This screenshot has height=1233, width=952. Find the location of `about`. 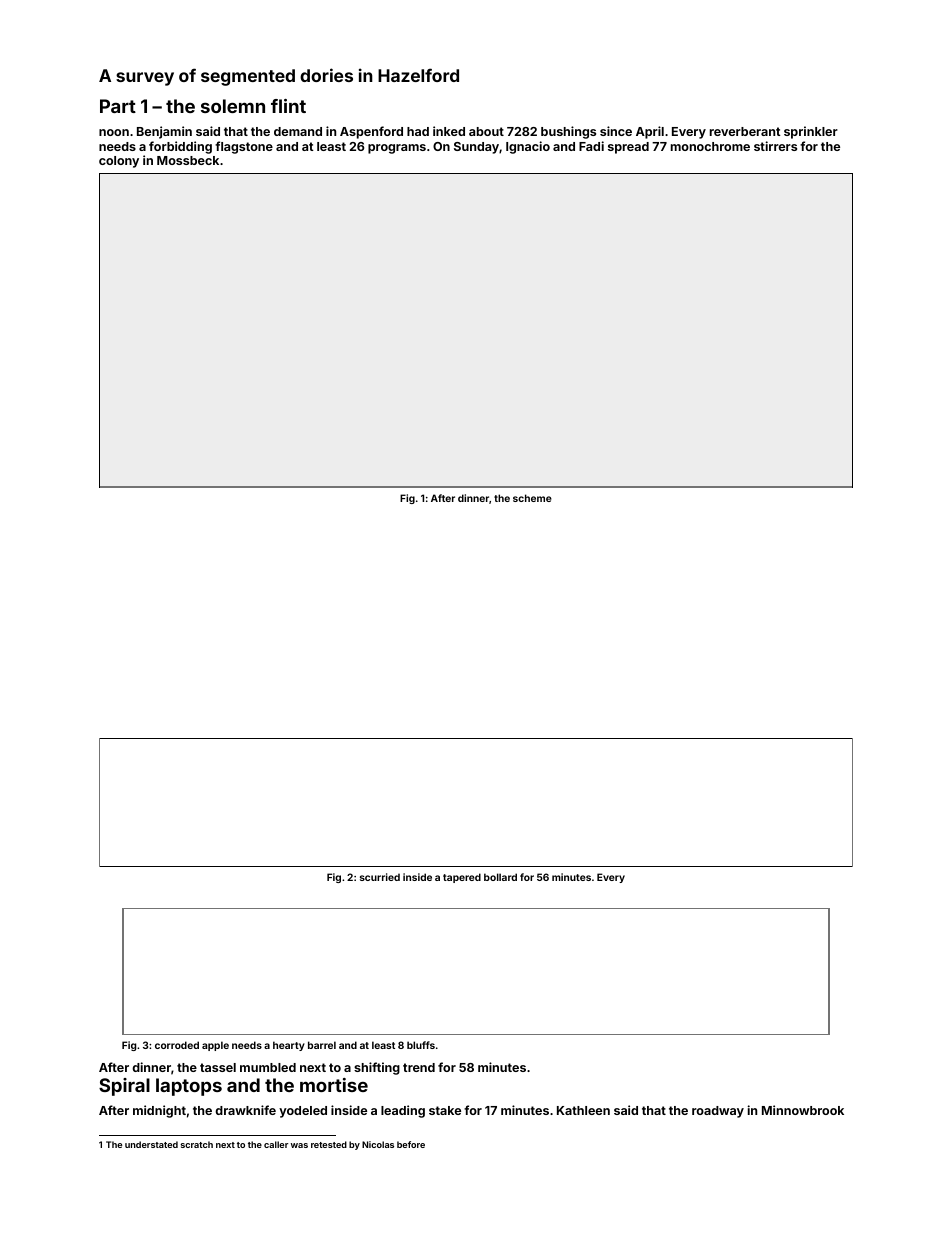

about is located at coordinates (486, 131).
